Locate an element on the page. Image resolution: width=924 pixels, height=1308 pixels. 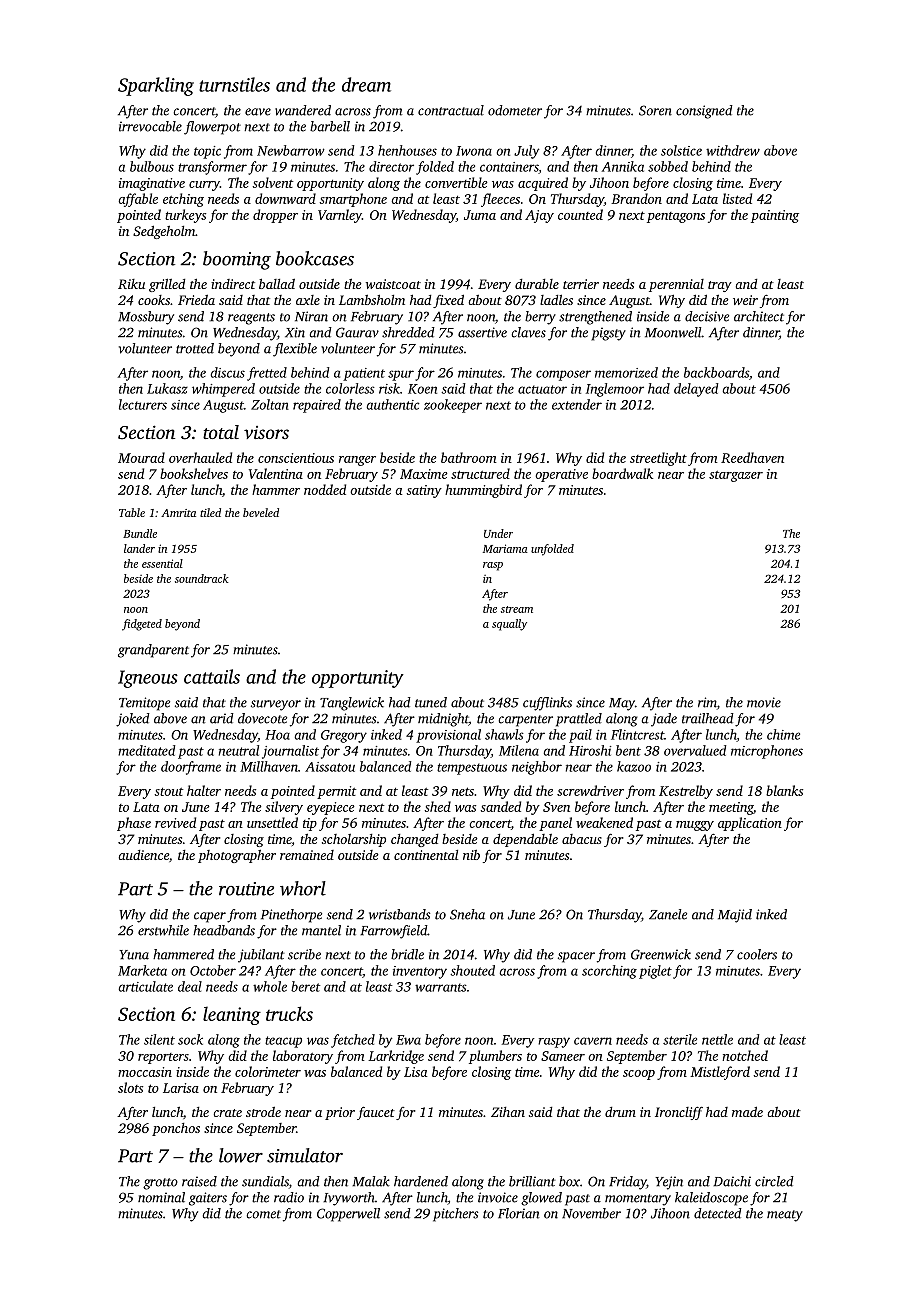
Inglemoor is located at coordinates (615, 390).
